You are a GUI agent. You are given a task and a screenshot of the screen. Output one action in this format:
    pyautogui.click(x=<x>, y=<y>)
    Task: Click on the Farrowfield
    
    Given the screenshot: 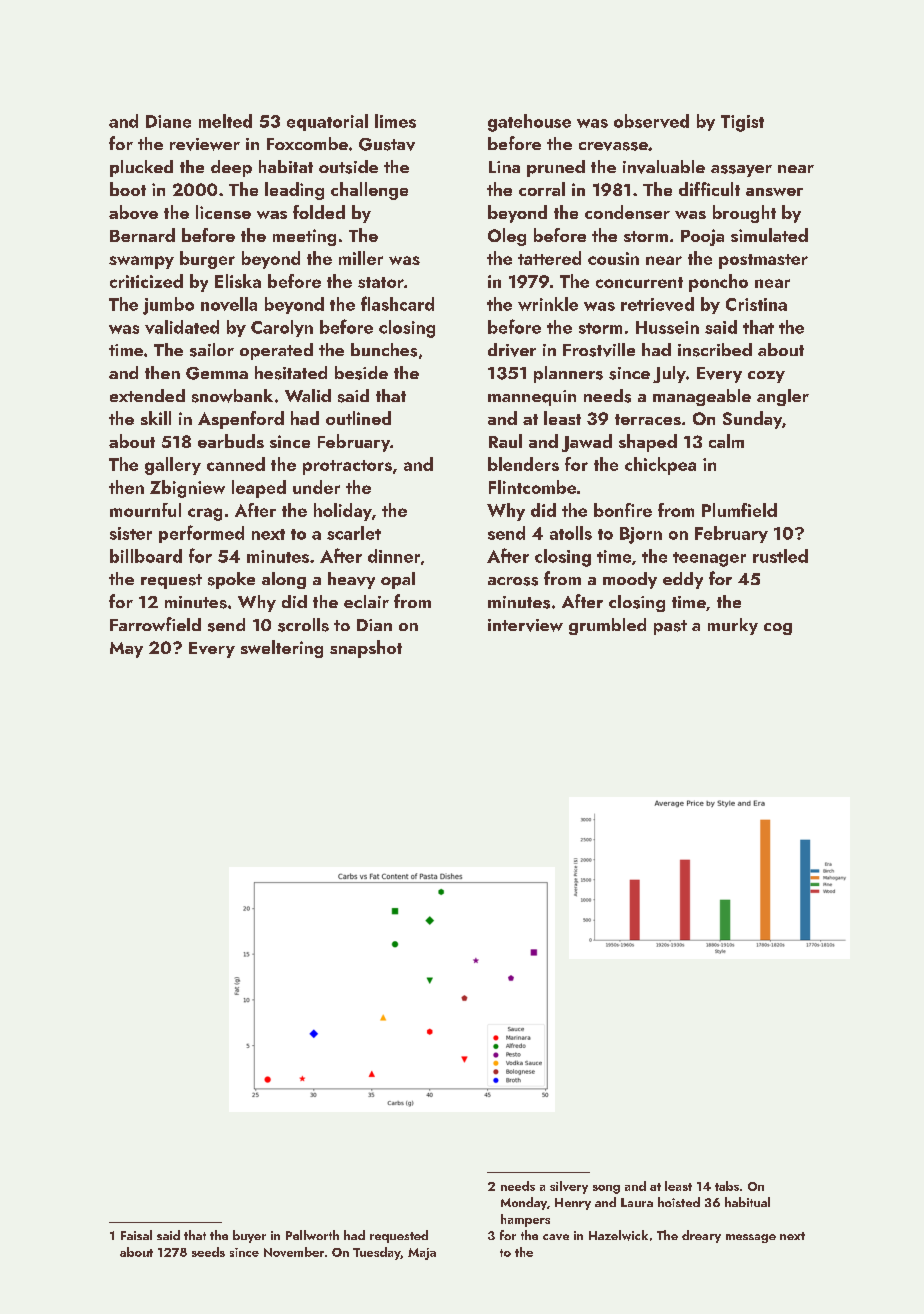 What is the action you would take?
    pyautogui.click(x=155, y=624)
